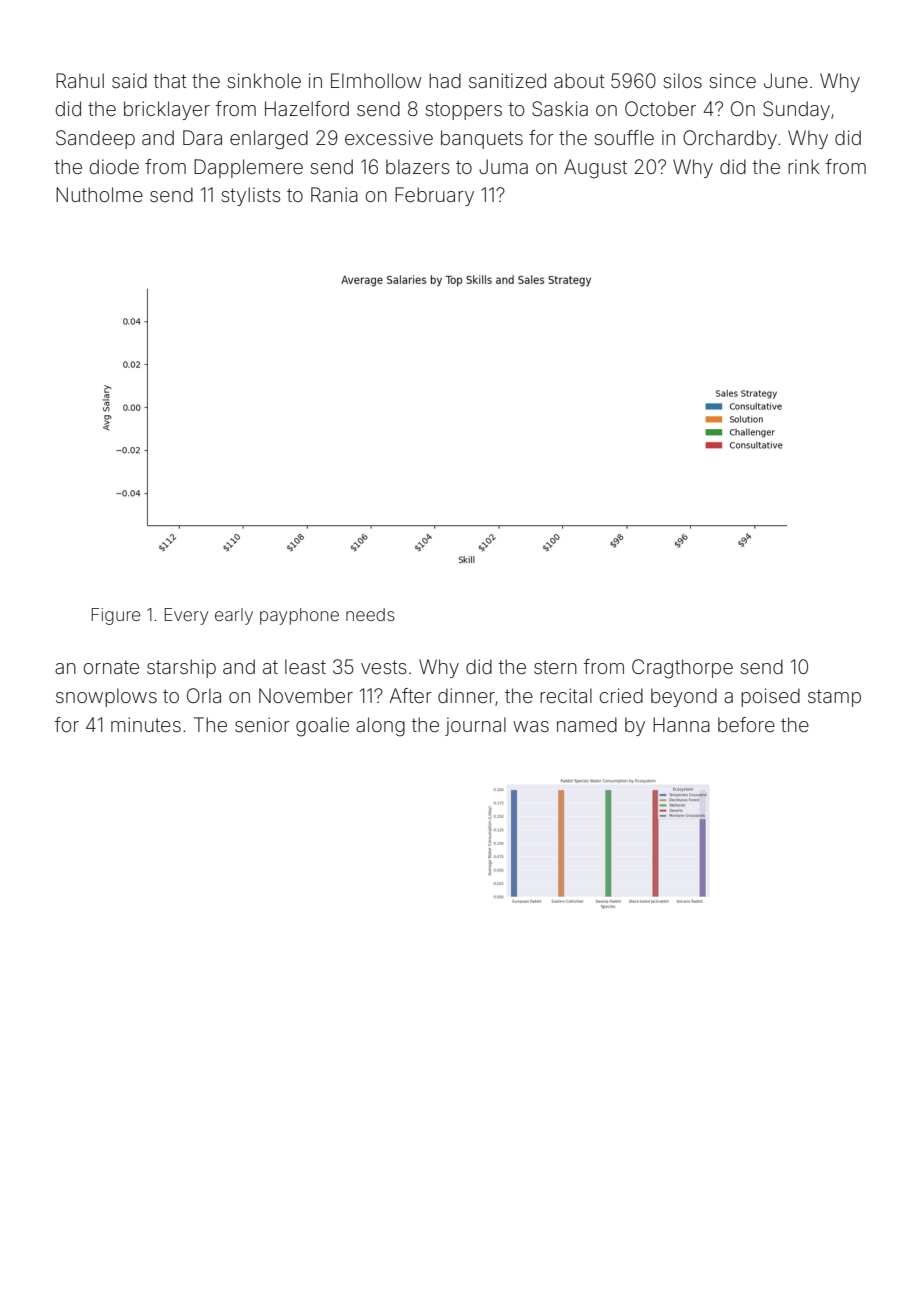  I want to click on said, so click(129, 80).
